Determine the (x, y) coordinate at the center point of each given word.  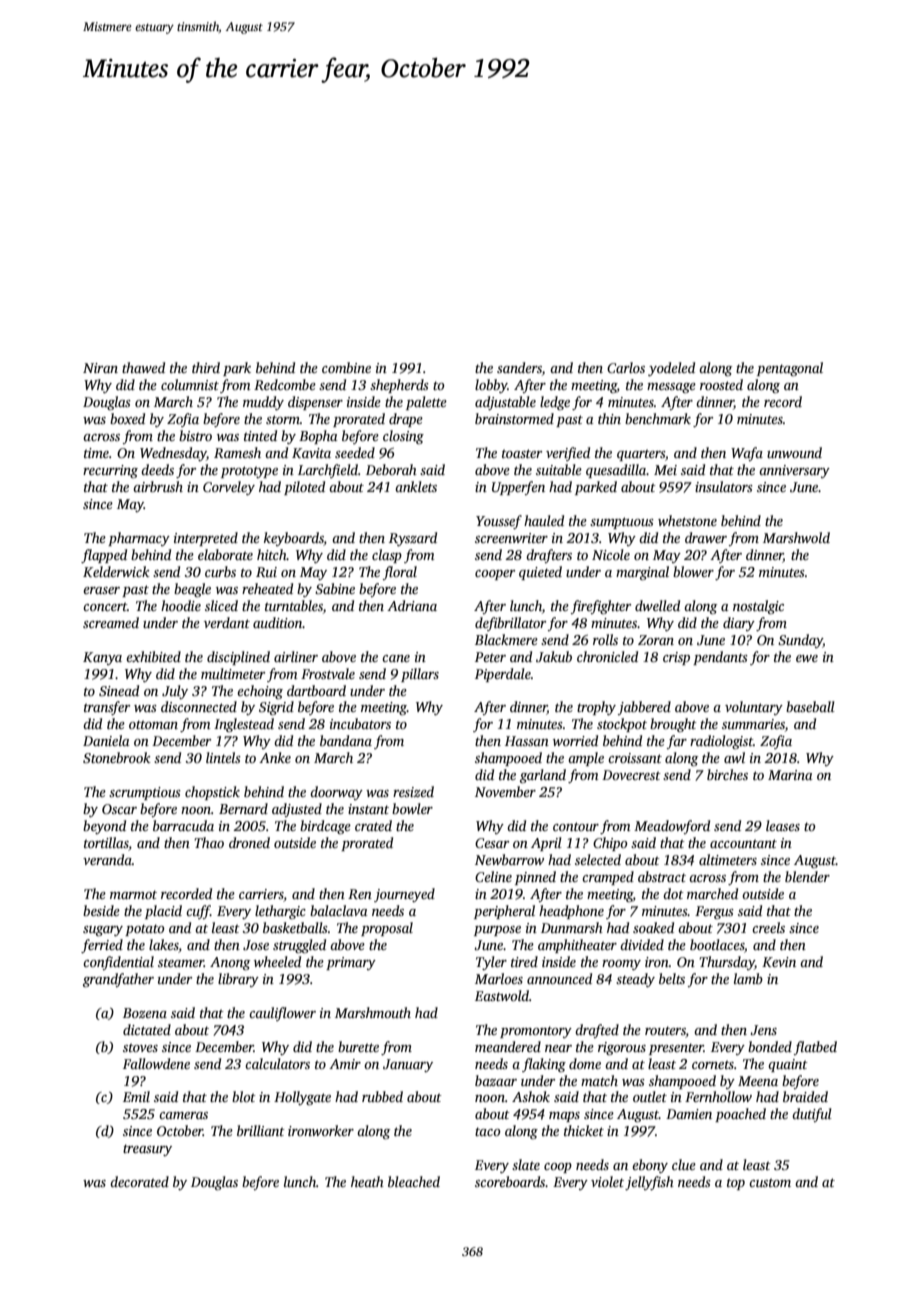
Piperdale (503, 675)
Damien (689, 1114)
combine (346, 367)
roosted (721, 384)
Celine (493, 876)
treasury (147, 1150)
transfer (107, 708)
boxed (127, 418)
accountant (743, 843)
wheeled (277, 961)
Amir (345, 1064)
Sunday (800, 641)
